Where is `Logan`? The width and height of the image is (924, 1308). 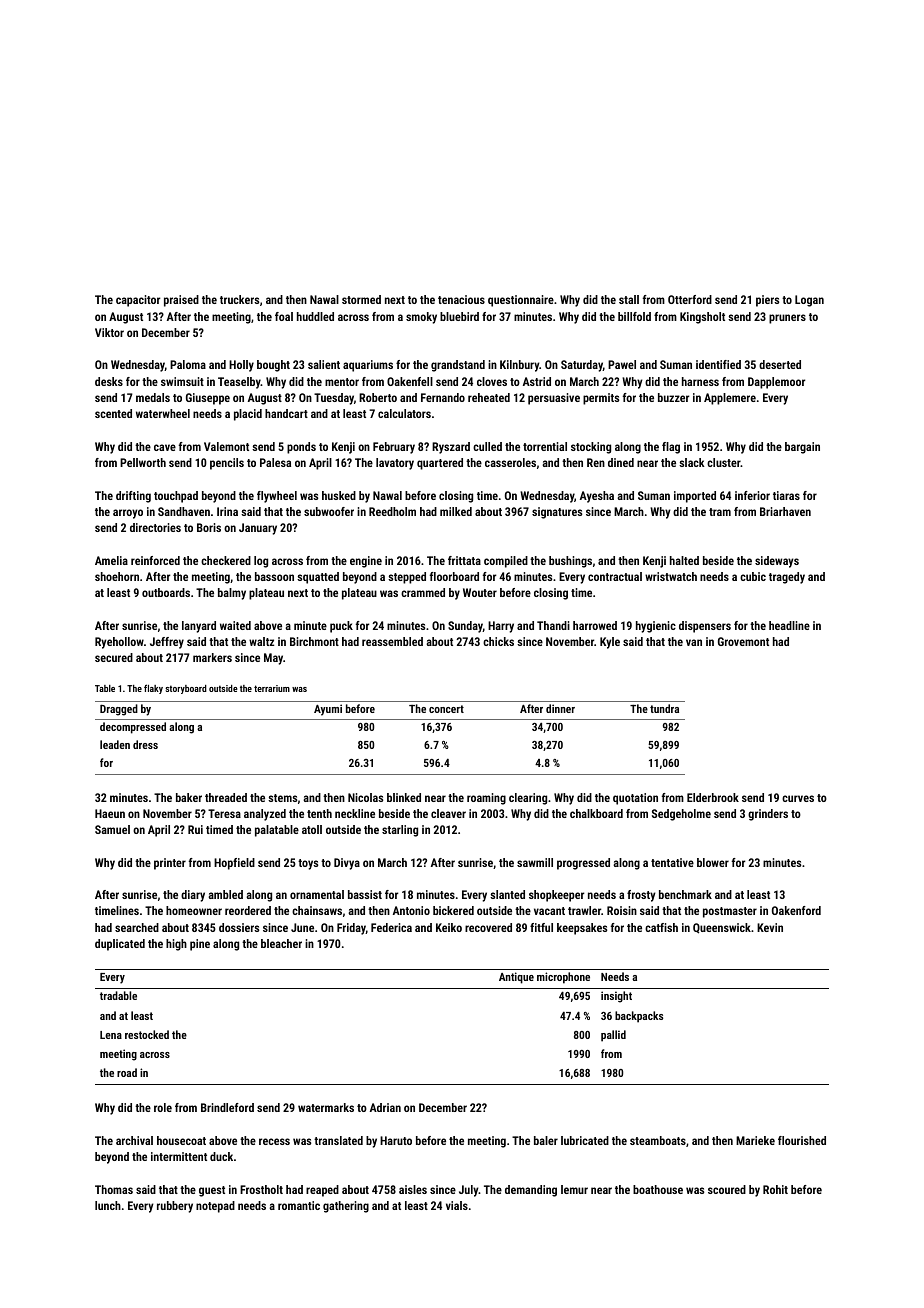 Logan is located at coordinates (809, 301).
